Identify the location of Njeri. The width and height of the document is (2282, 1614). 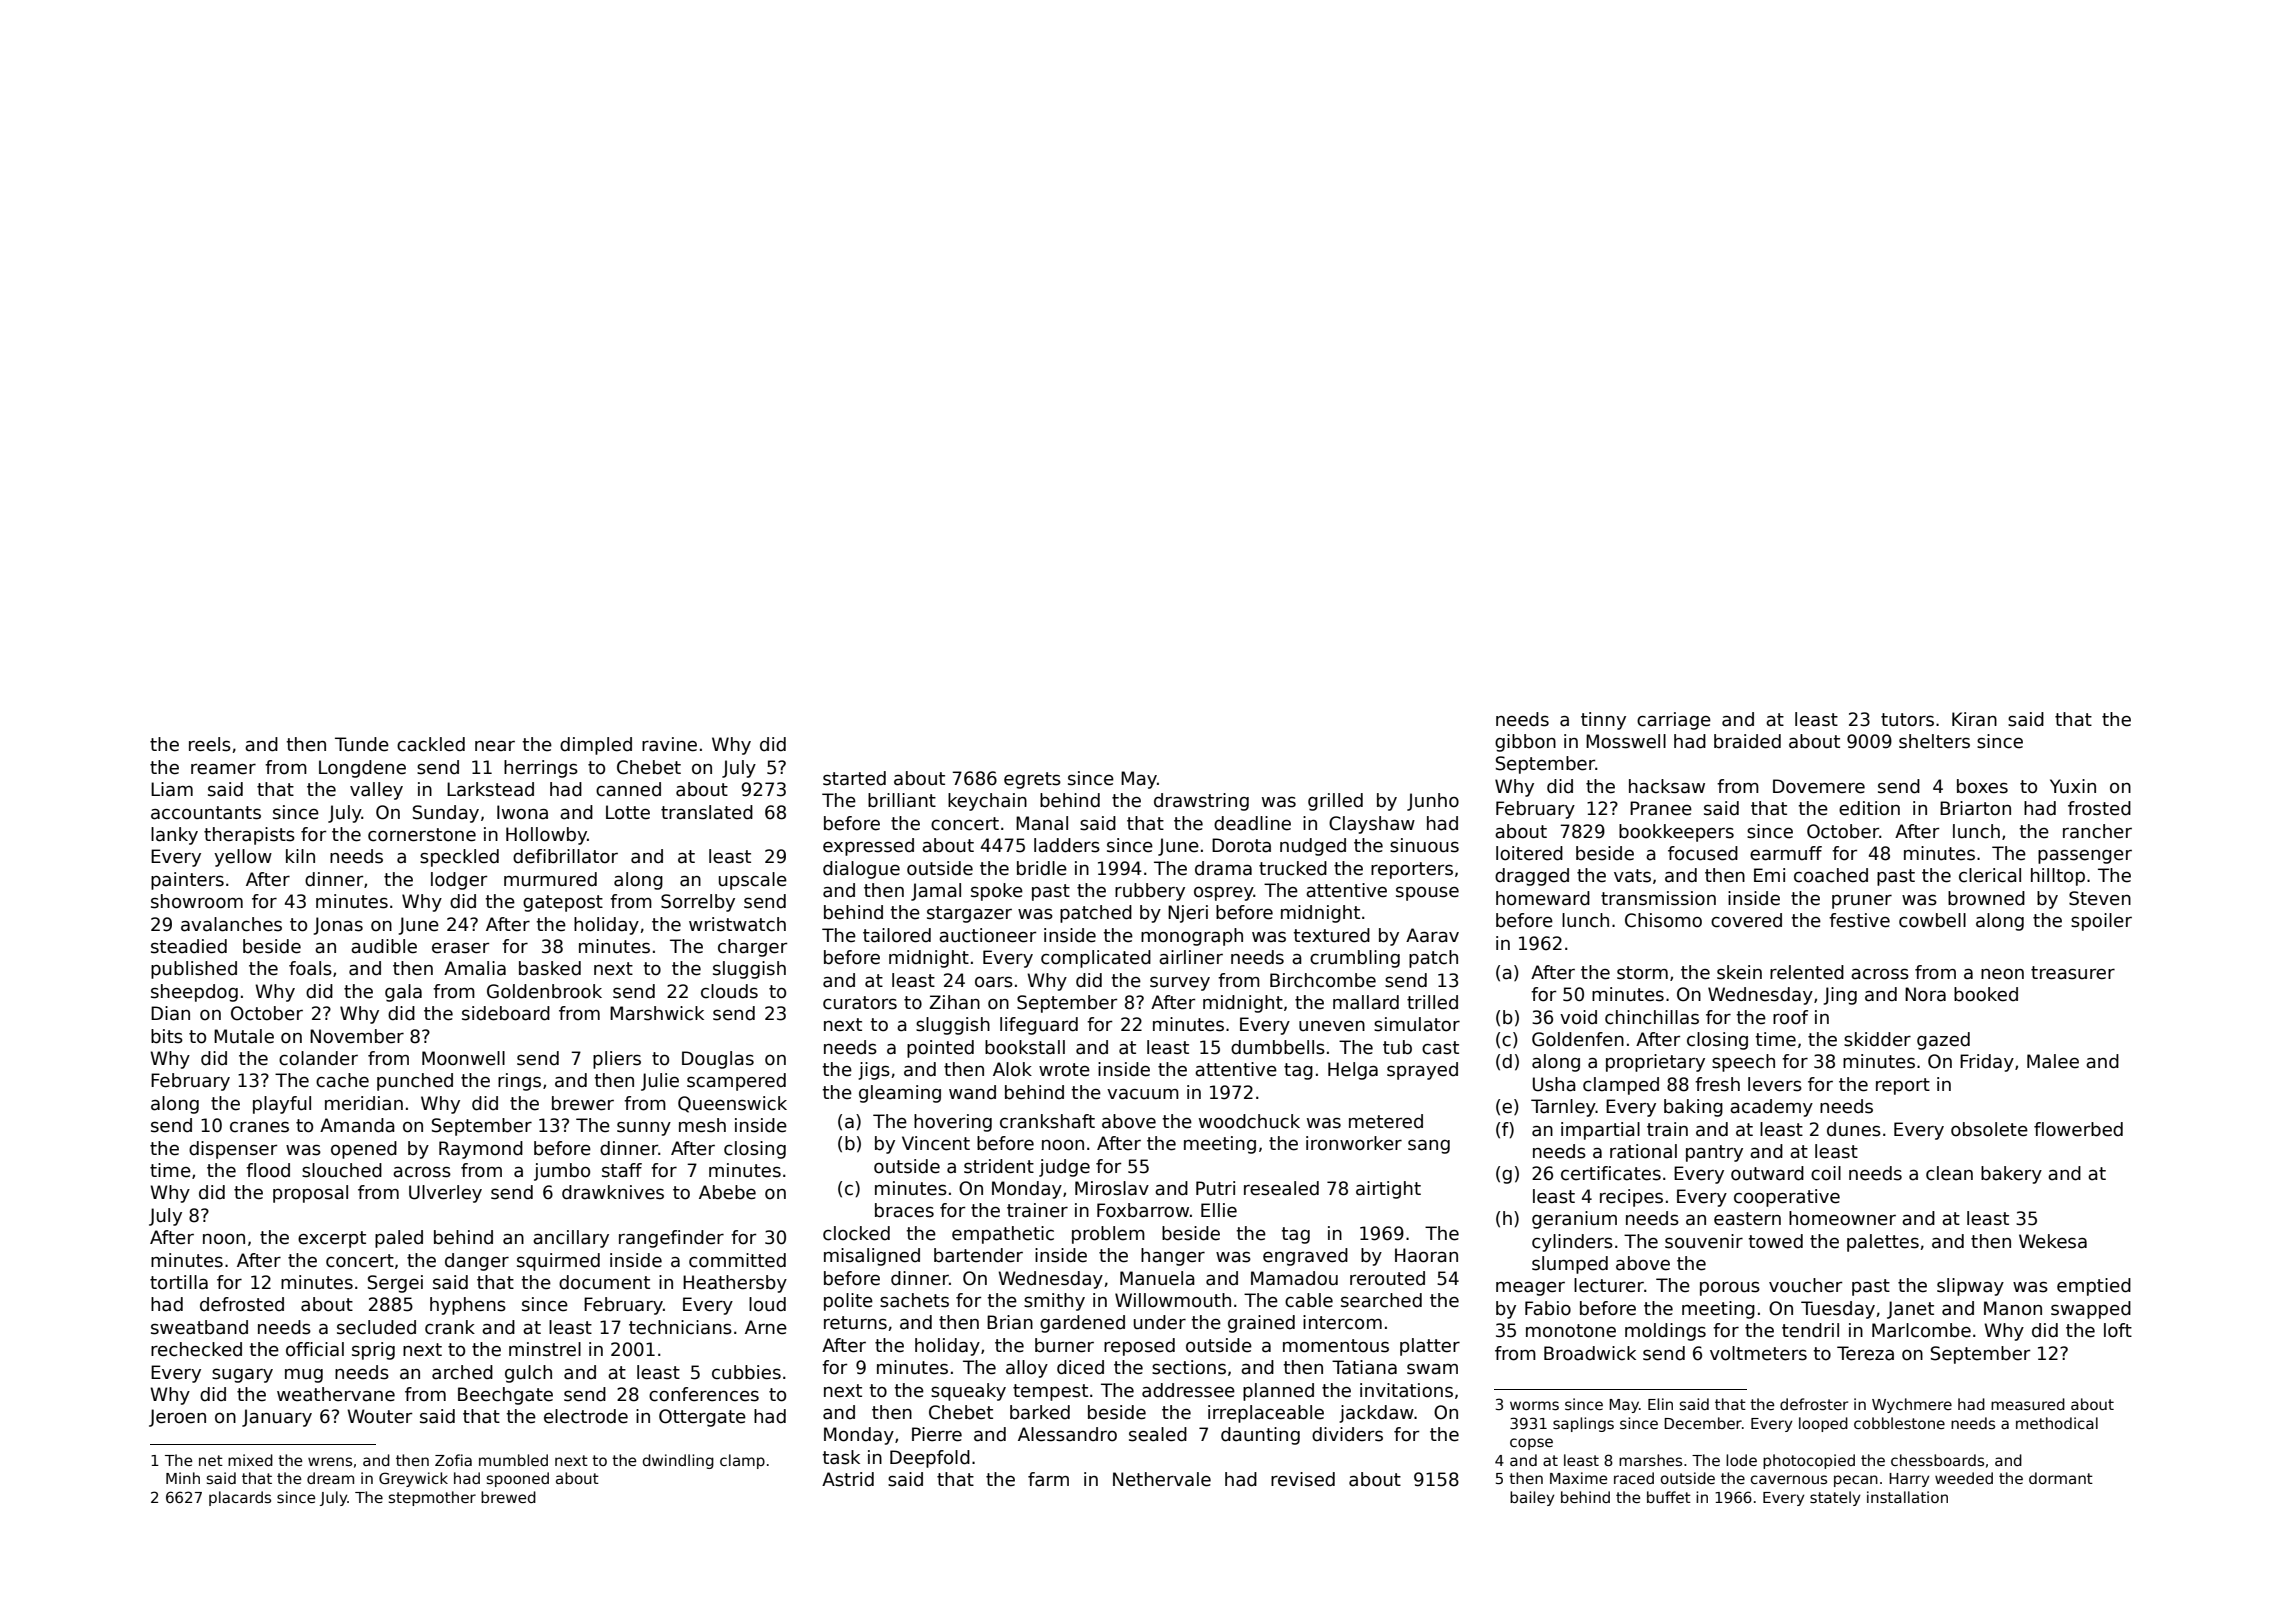
(1188, 914).
